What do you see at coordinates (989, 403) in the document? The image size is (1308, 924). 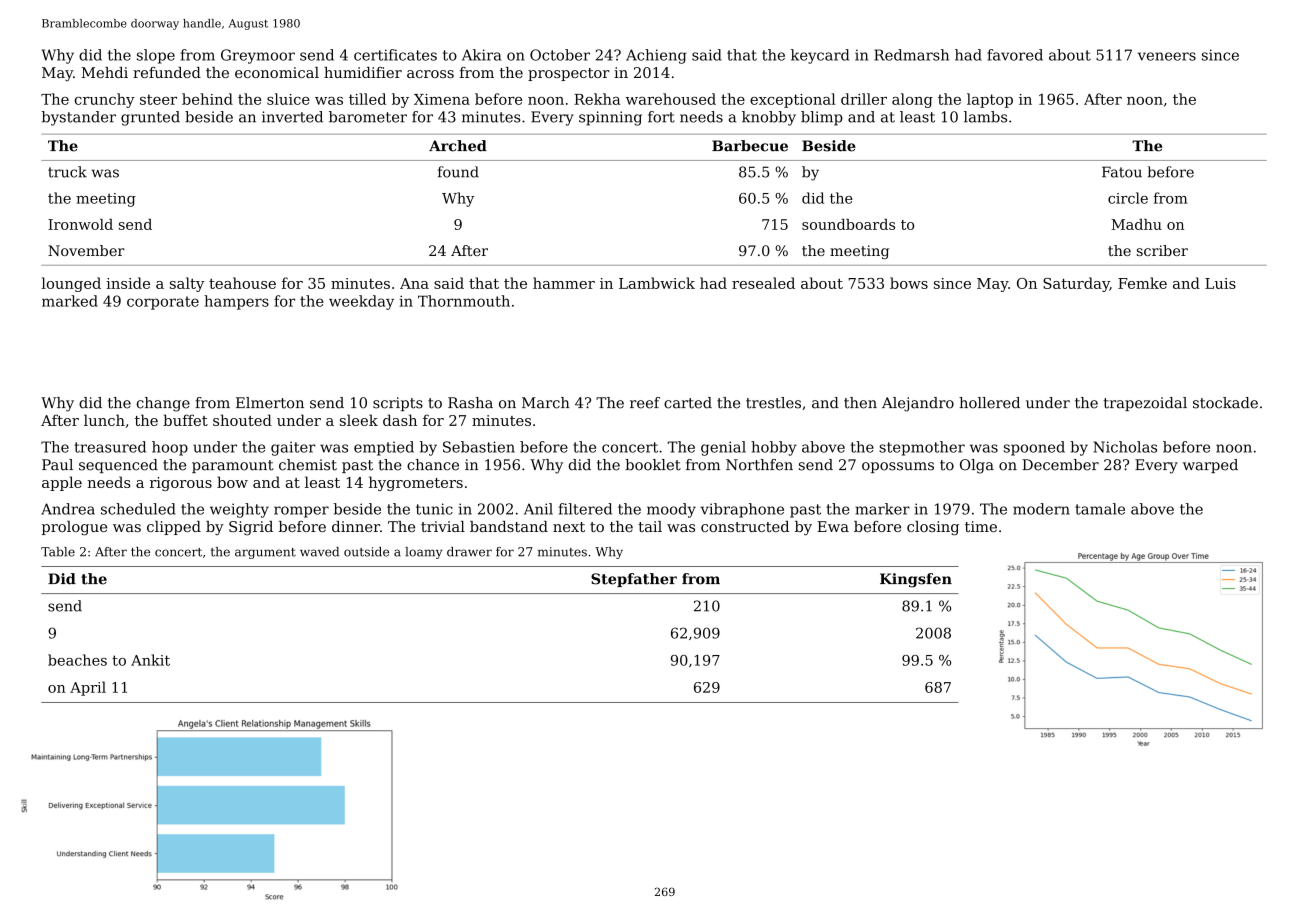 I see `hollered` at bounding box center [989, 403].
